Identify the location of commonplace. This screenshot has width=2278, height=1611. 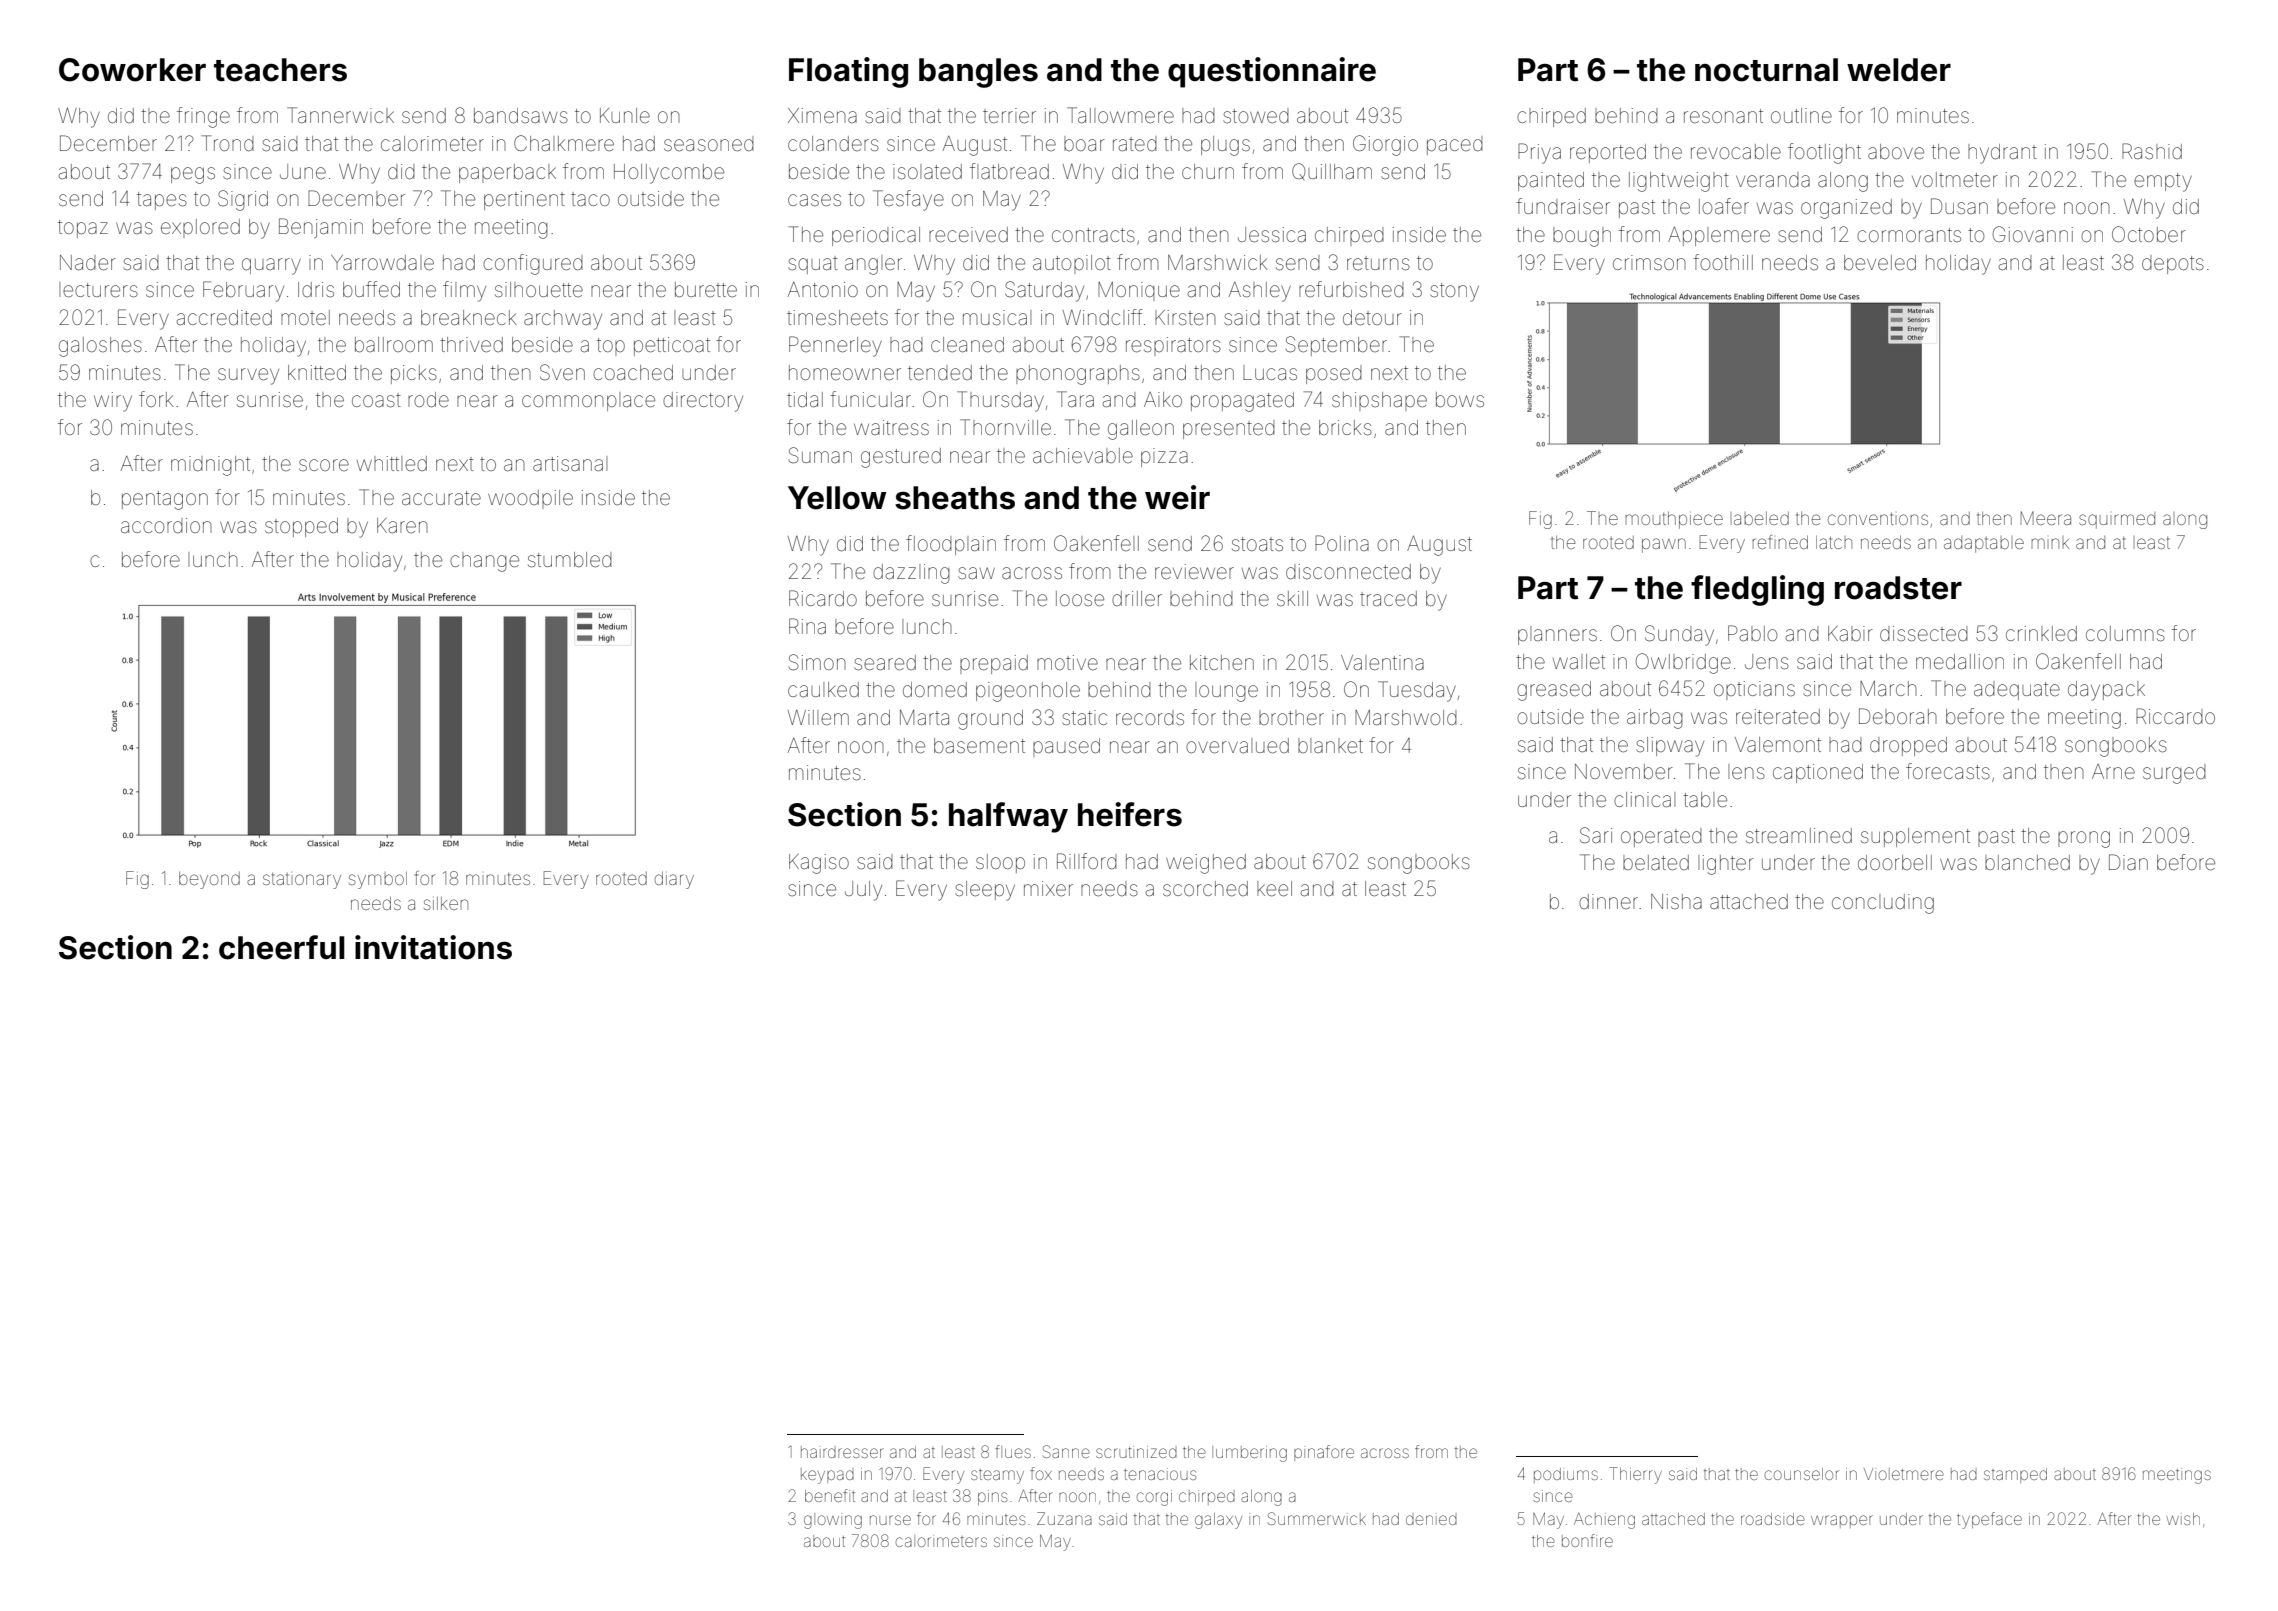
(588, 401).
